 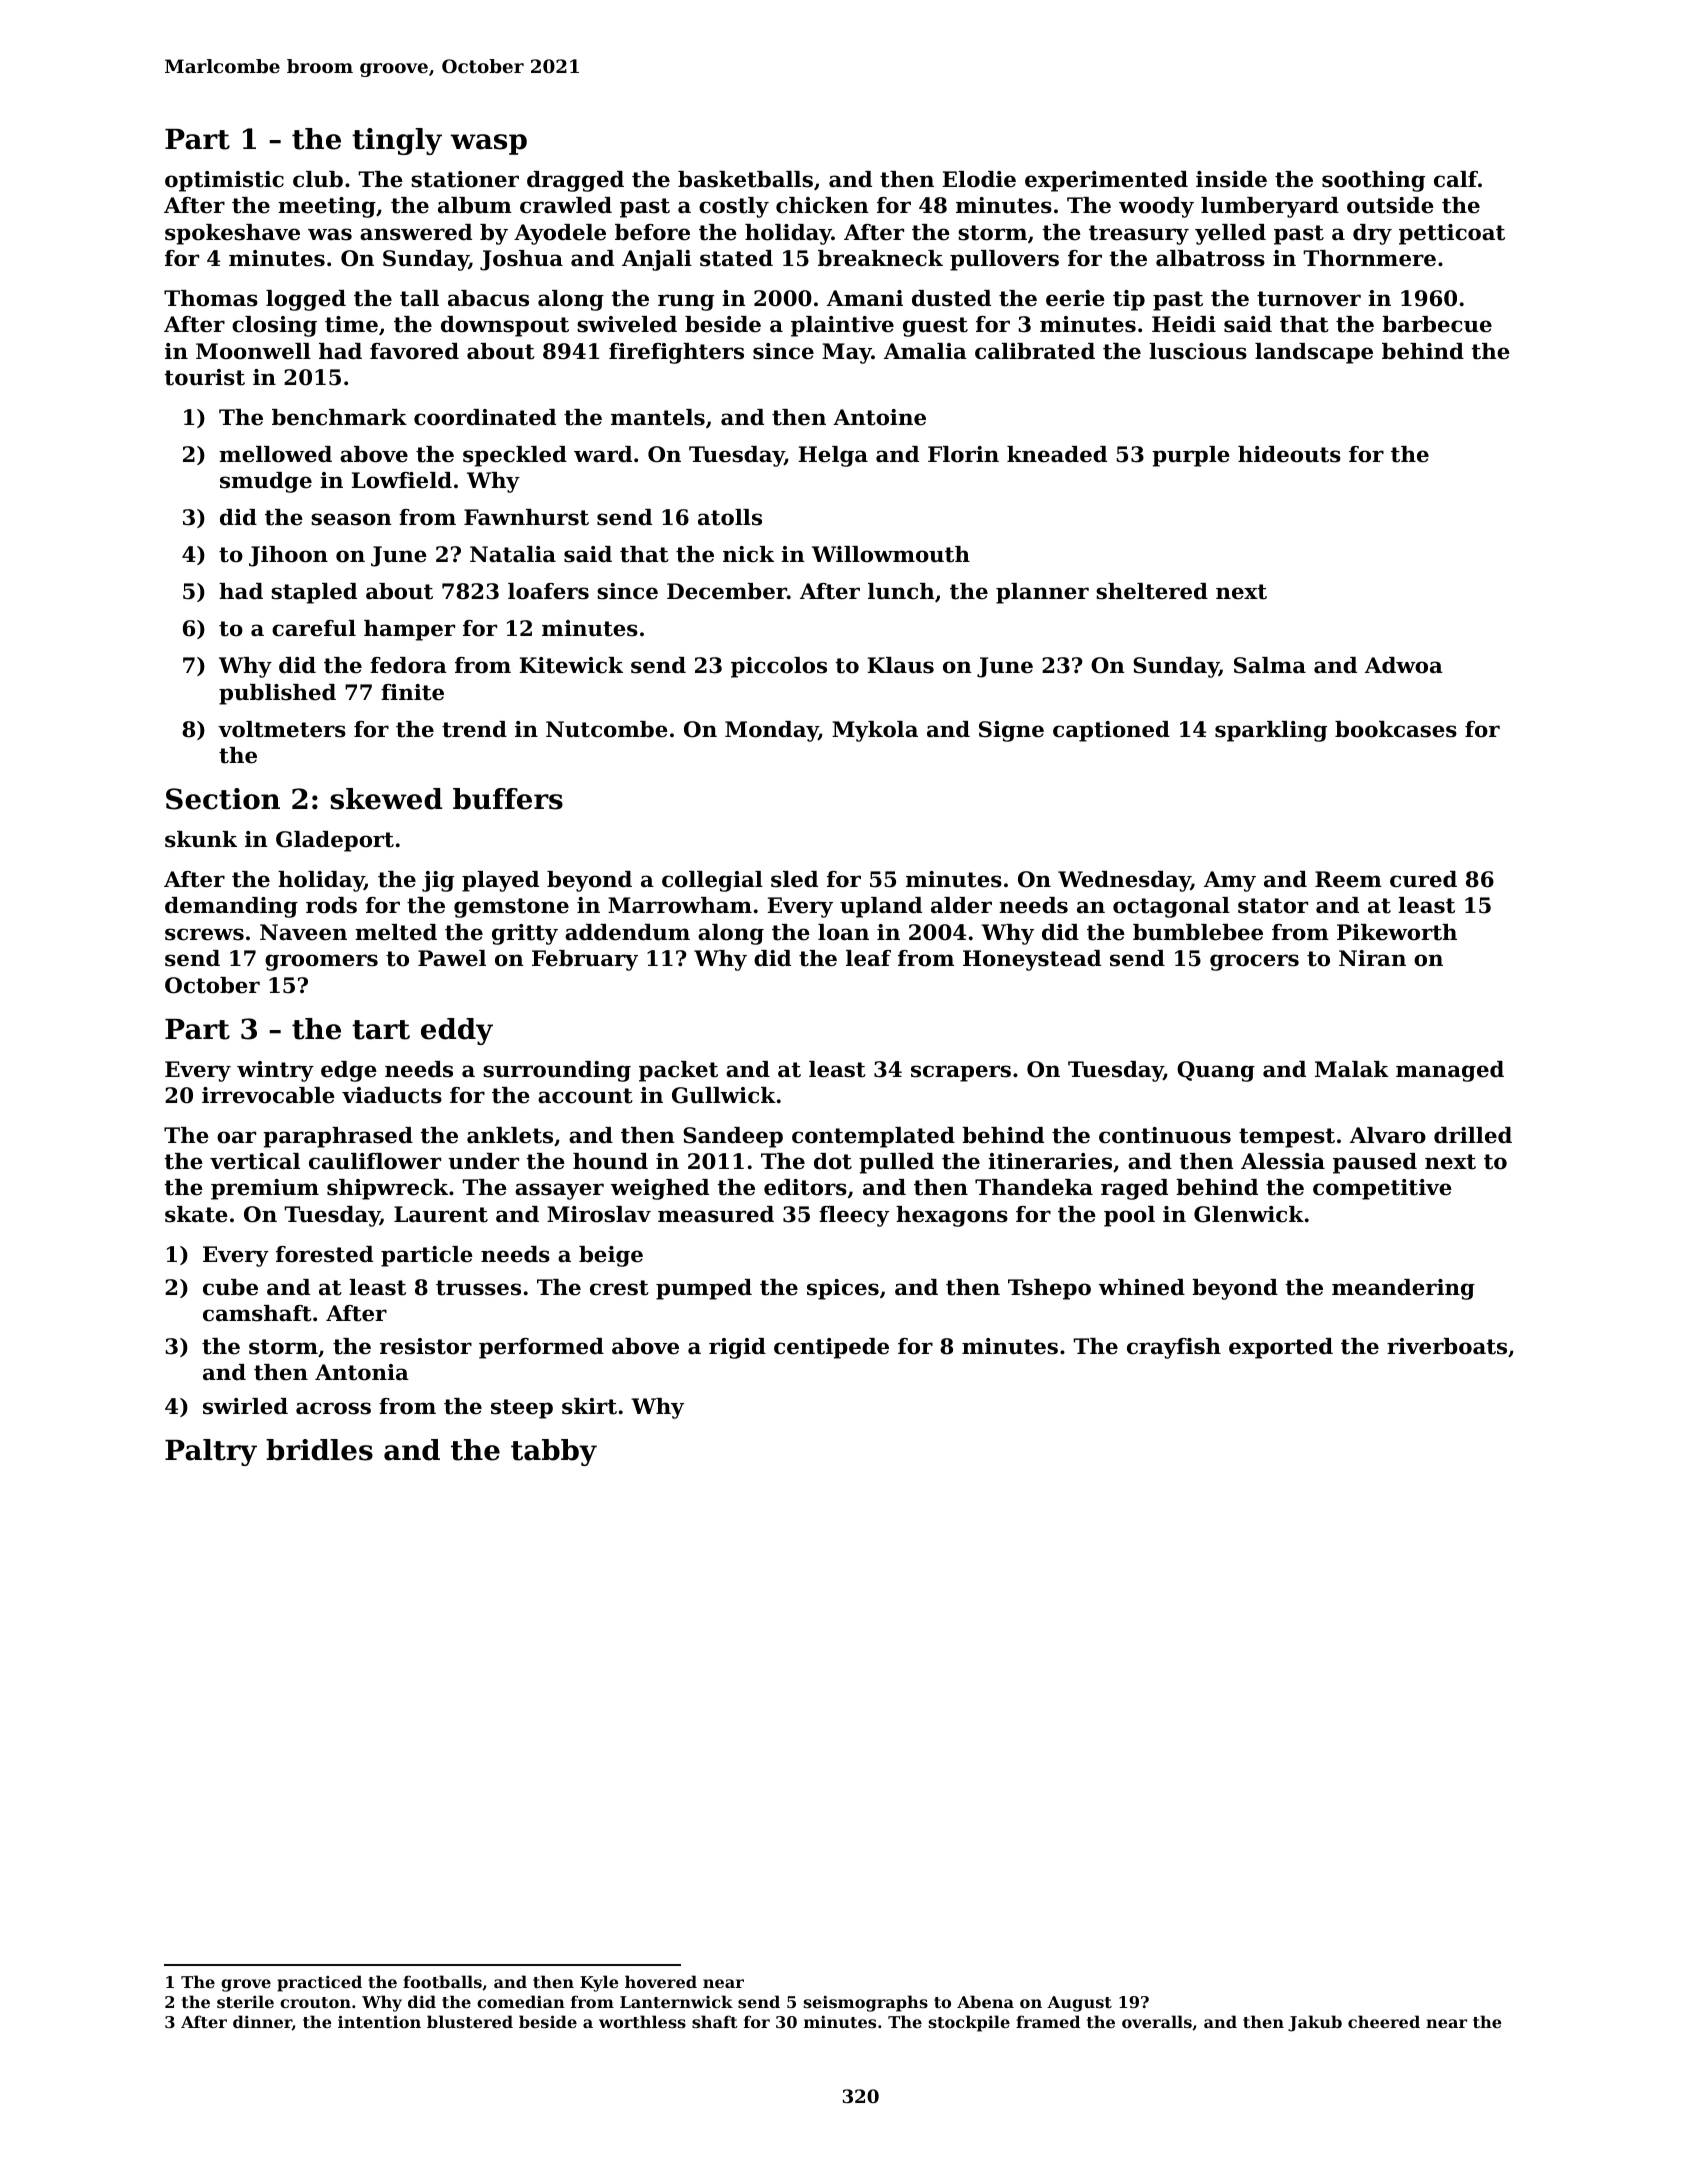 What do you see at coordinates (306, 300) in the screenshot?
I see `logged` at bounding box center [306, 300].
